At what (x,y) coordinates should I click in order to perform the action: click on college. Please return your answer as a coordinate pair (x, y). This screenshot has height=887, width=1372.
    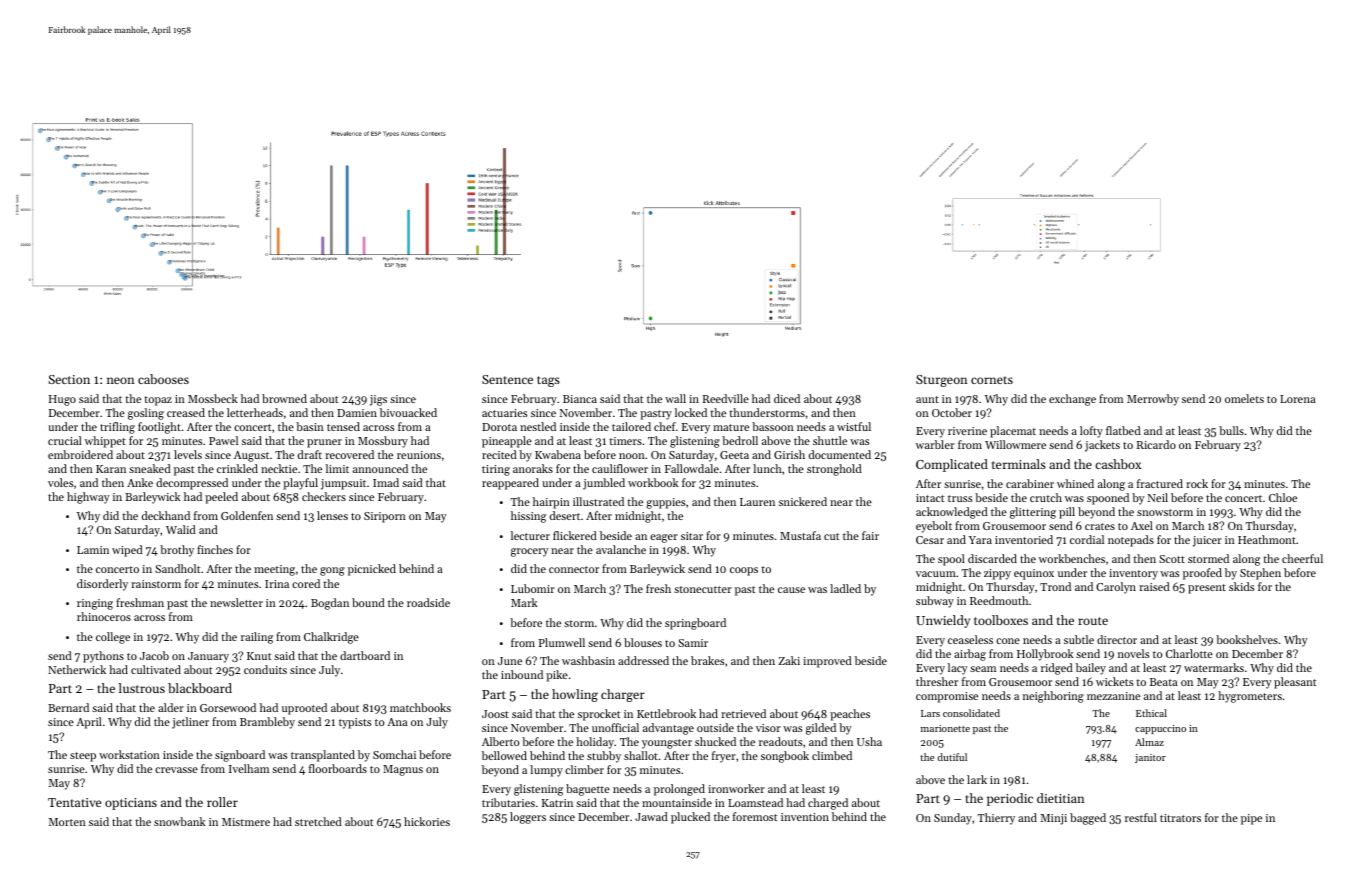
    Looking at the image, I should click on (113, 638).
